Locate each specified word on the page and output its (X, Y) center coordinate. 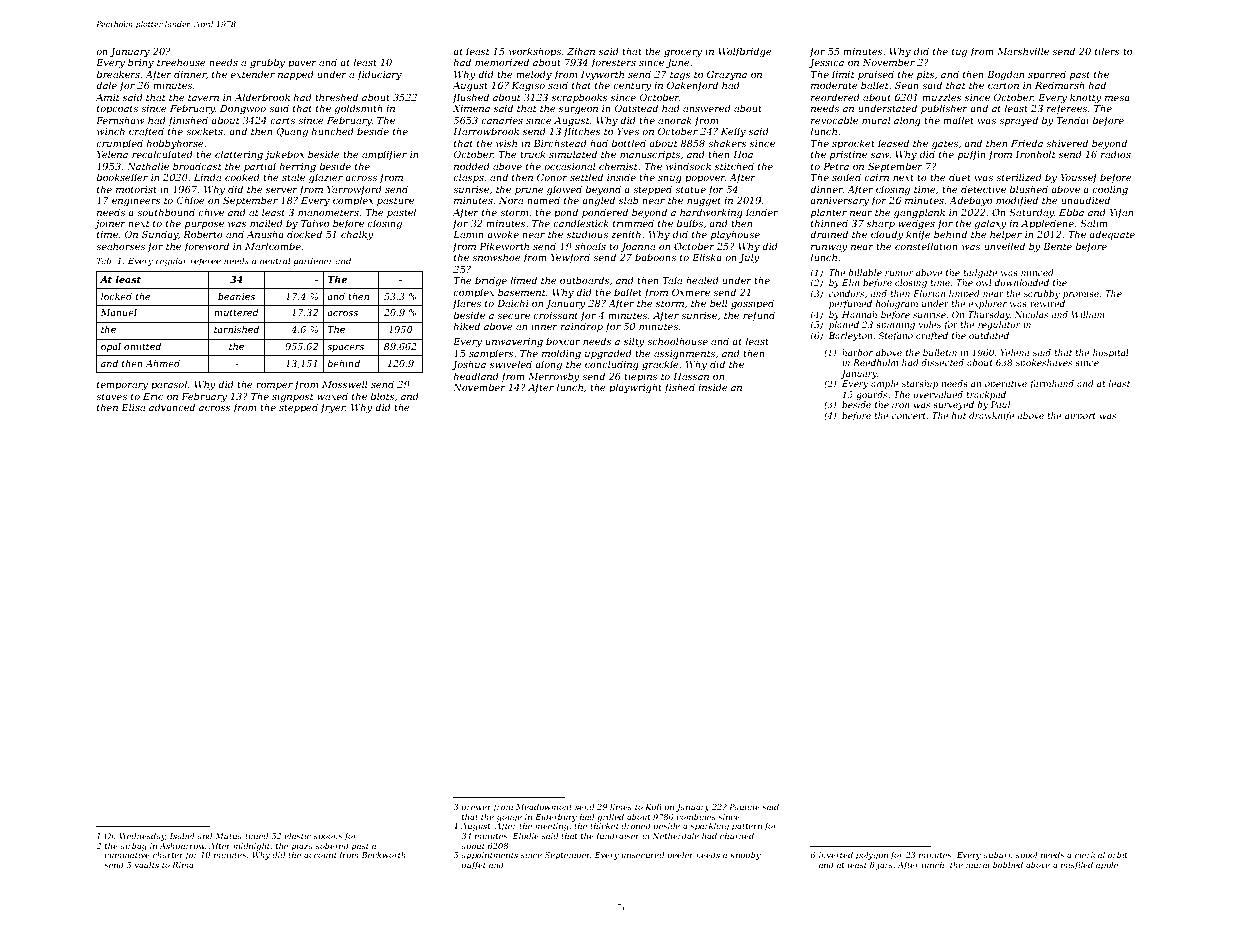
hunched (333, 131)
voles (930, 324)
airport (1080, 416)
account (320, 855)
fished (679, 388)
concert (909, 416)
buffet (473, 866)
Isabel (182, 836)
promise (1081, 294)
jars (884, 866)
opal (111, 347)
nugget (704, 201)
